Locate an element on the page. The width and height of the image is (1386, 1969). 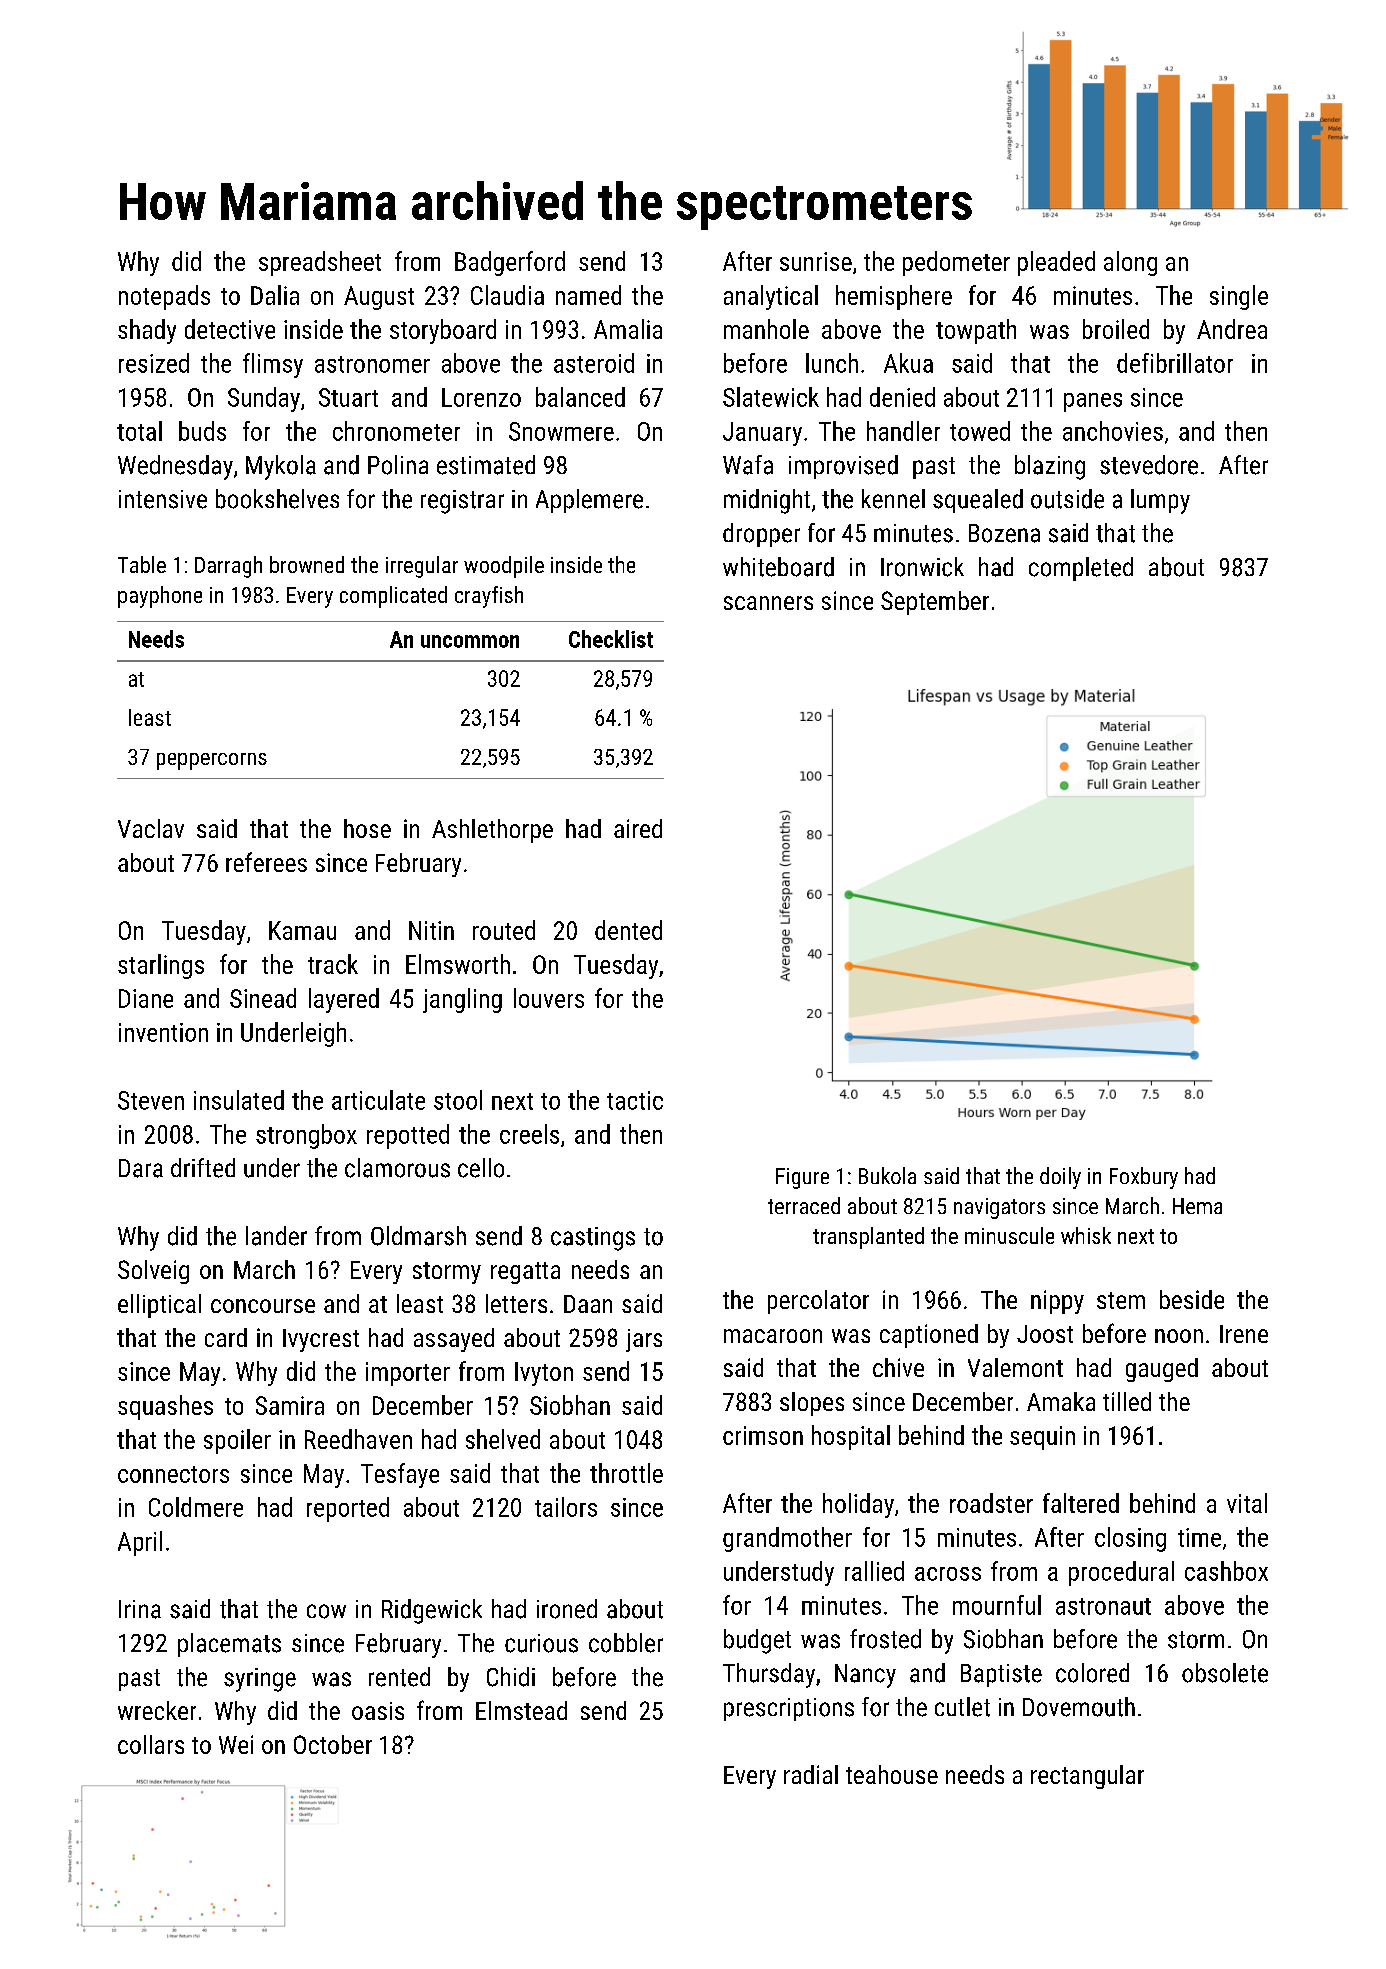
Solveig is located at coordinates (153, 1272).
